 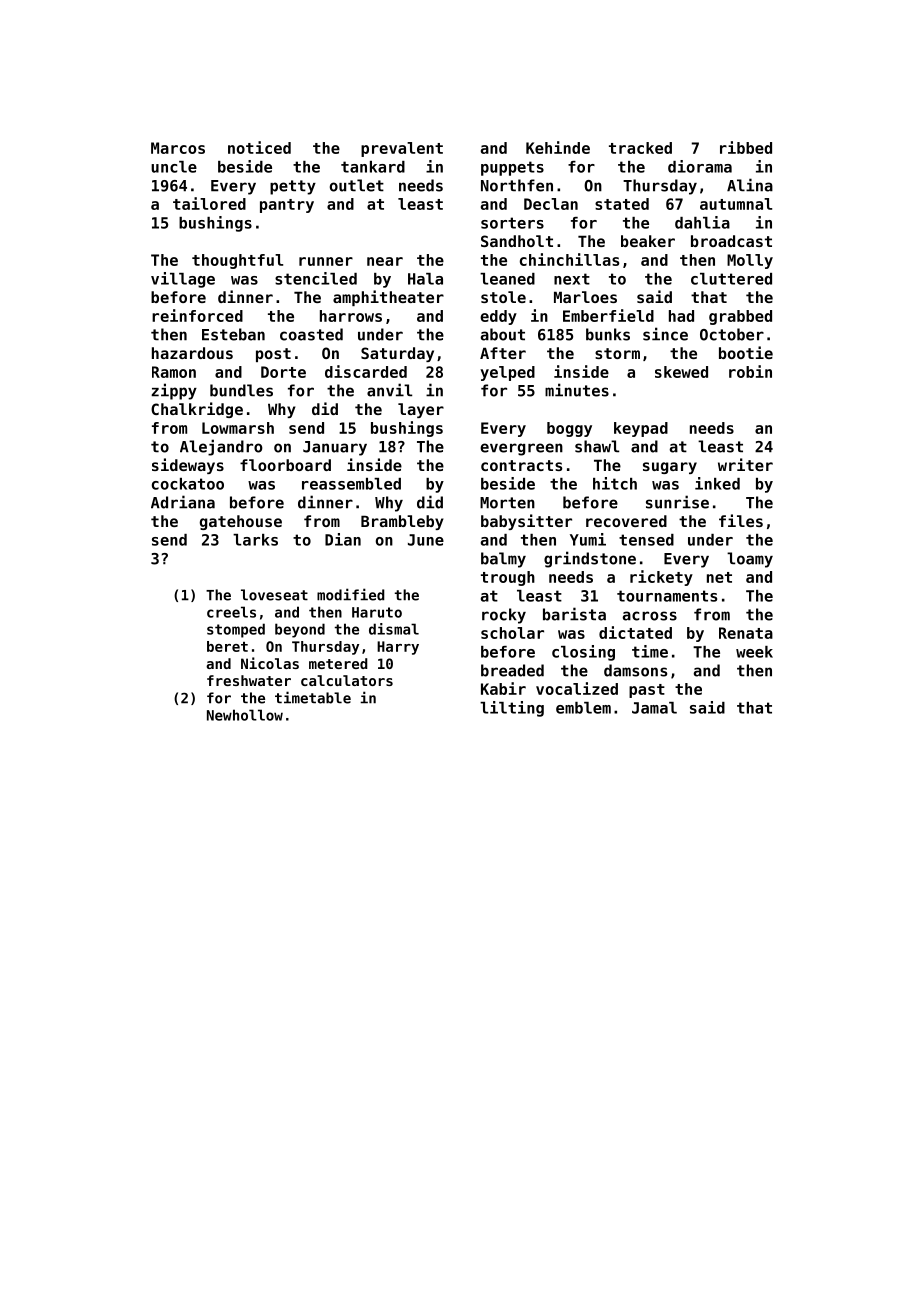 What do you see at coordinates (622, 204) in the screenshot?
I see `stated` at bounding box center [622, 204].
